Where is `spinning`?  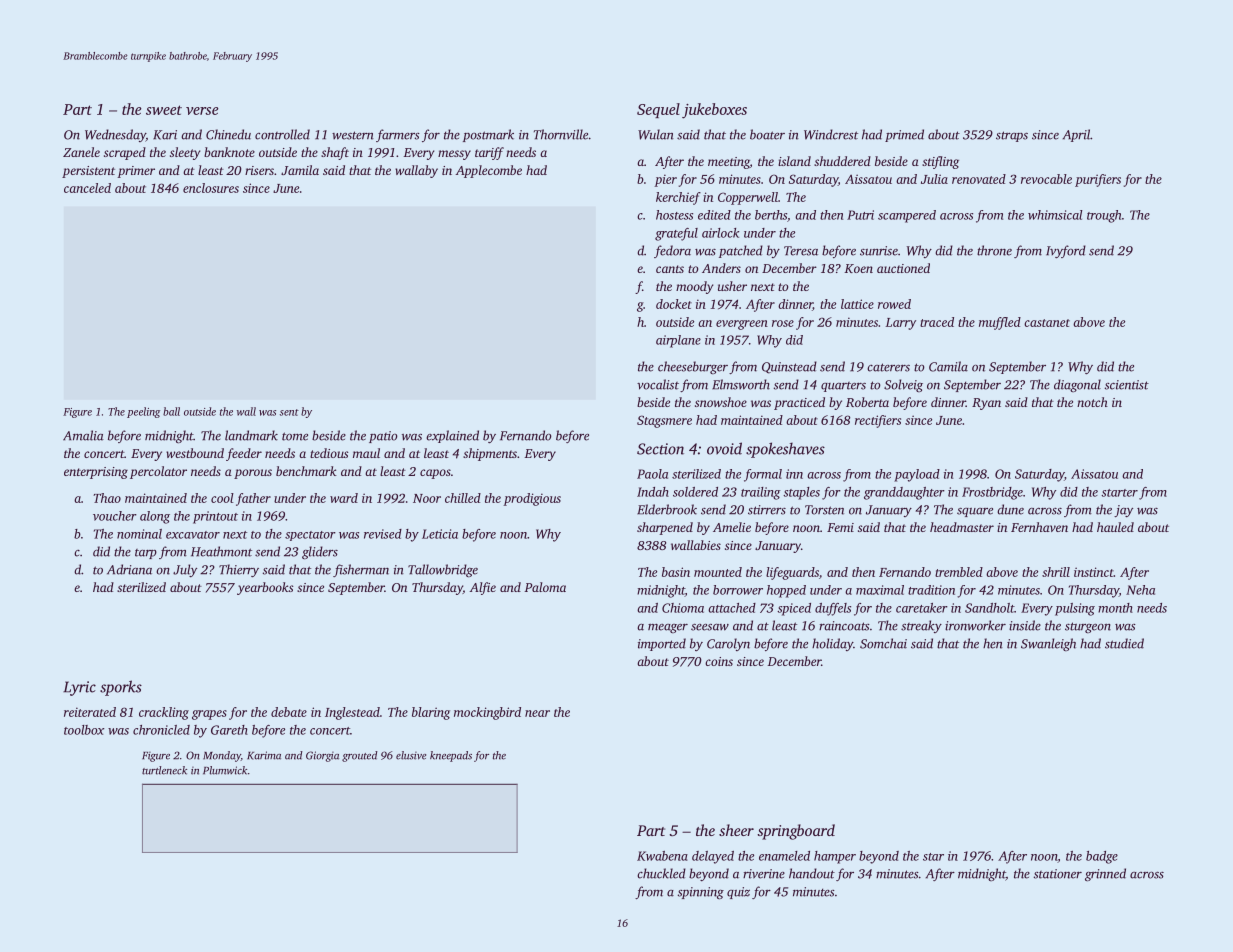 spinning is located at coordinates (701, 893).
